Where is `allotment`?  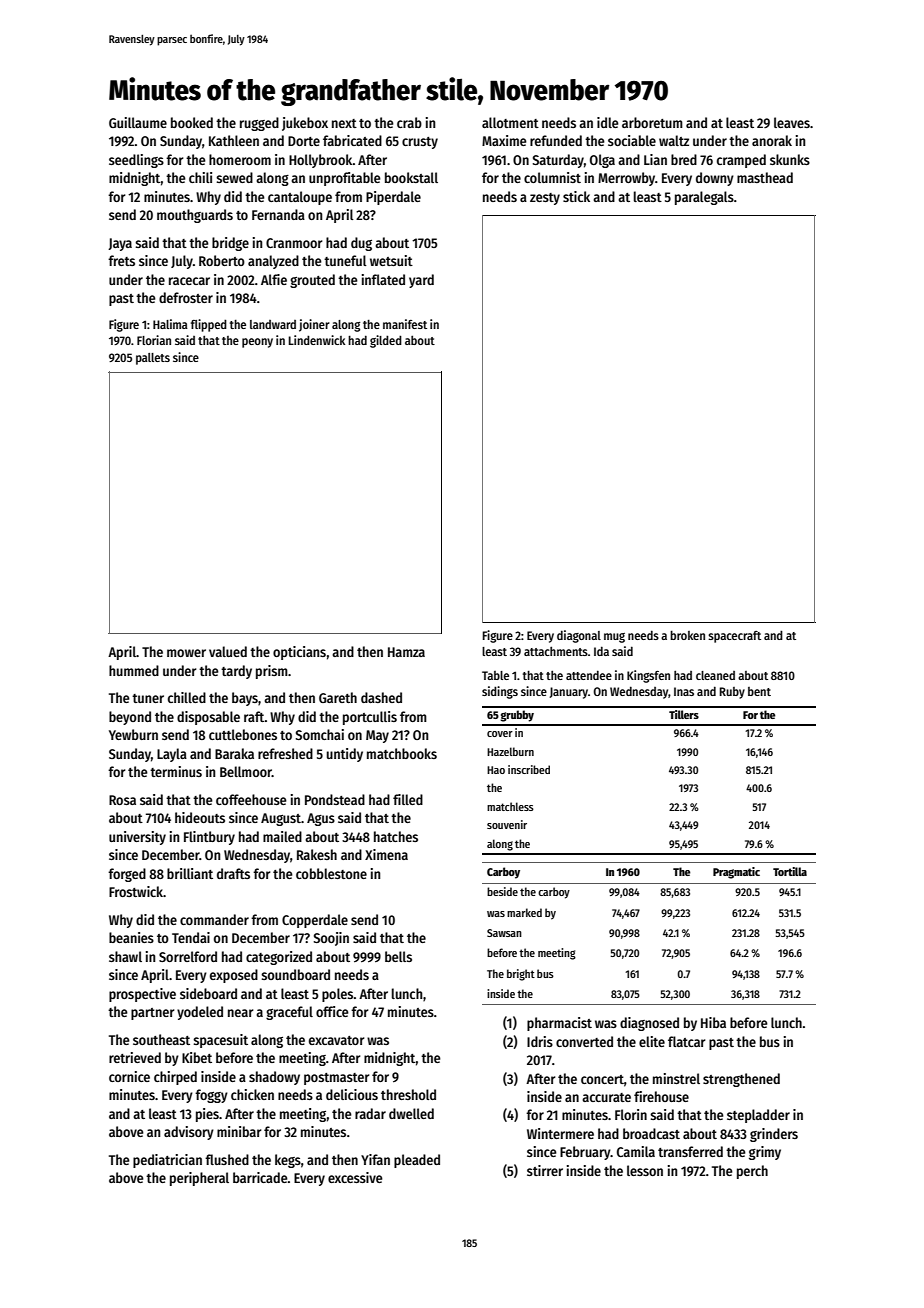 allotment is located at coordinates (510, 122).
